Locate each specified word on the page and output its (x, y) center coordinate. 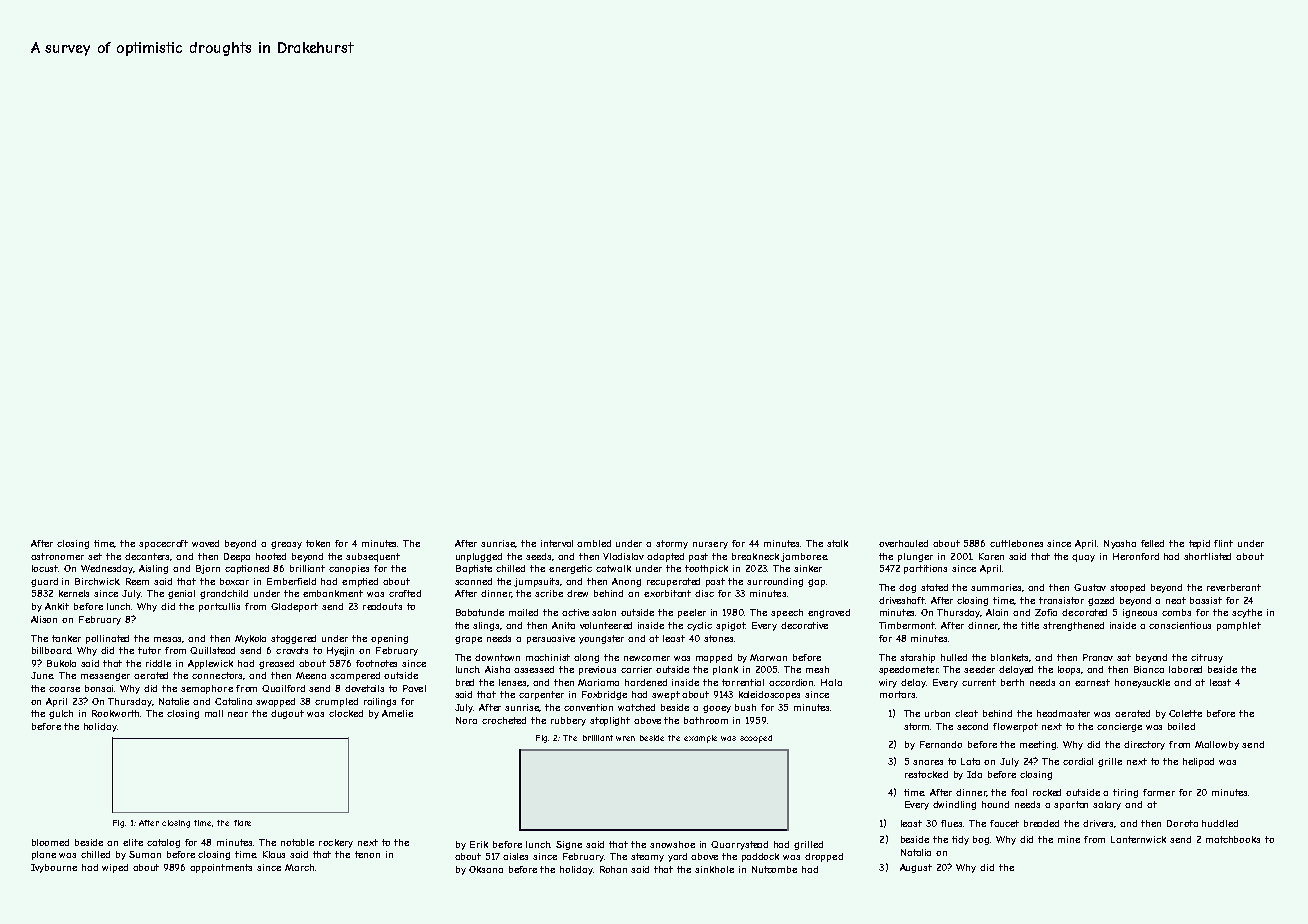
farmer (1159, 792)
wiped (115, 868)
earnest (1092, 682)
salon (604, 612)
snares (928, 762)
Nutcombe (774, 869)
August (916, 868)
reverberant (1234, 587)
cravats (292, 650)
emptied (360, 582)
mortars (897, 694)
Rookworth (116, 713)
